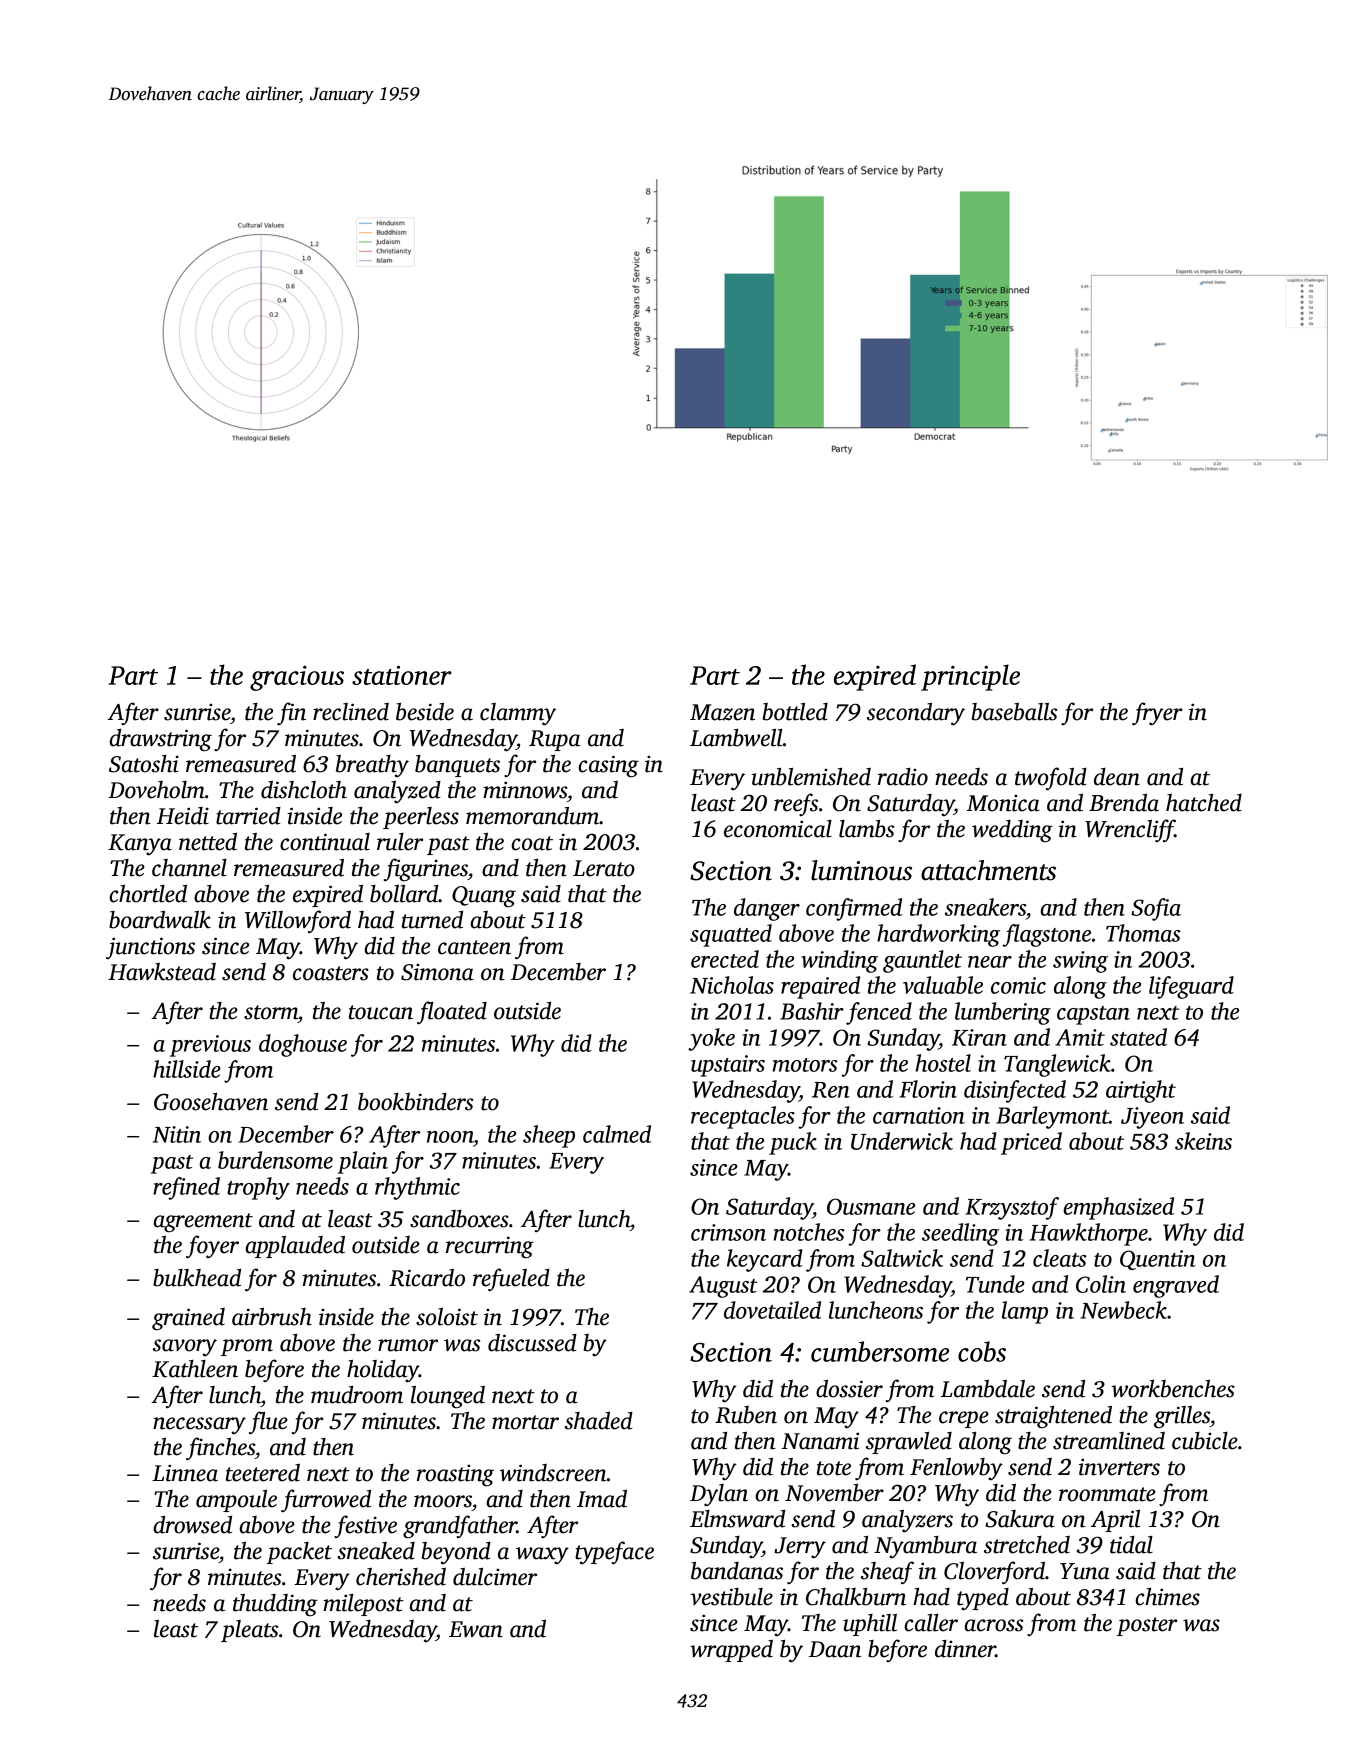  I want to click on Wrencliff, so click(1130, 830).
